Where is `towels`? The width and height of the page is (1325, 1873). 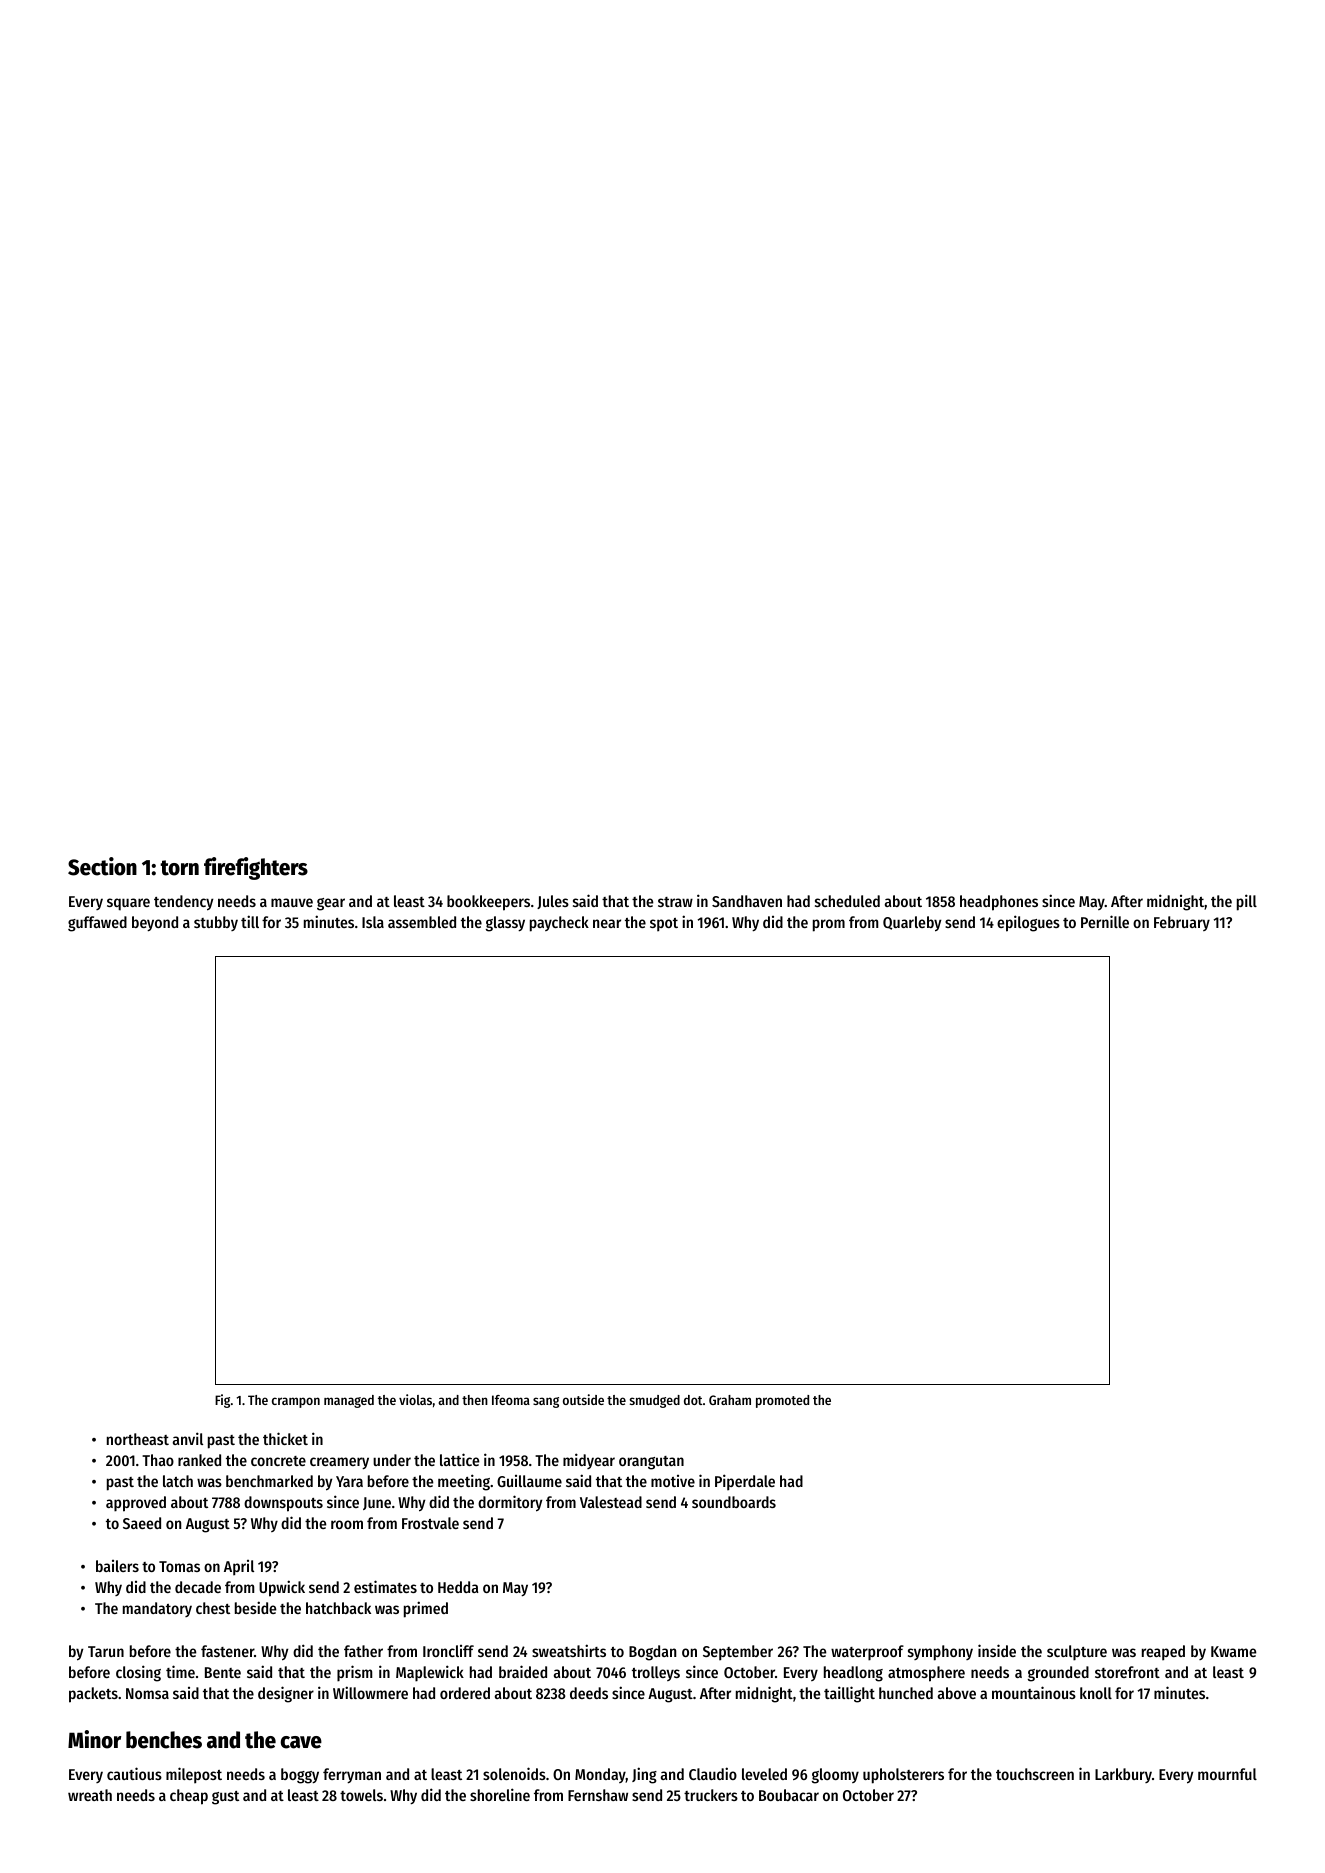
towels is located at coordinates (361, 1795).
